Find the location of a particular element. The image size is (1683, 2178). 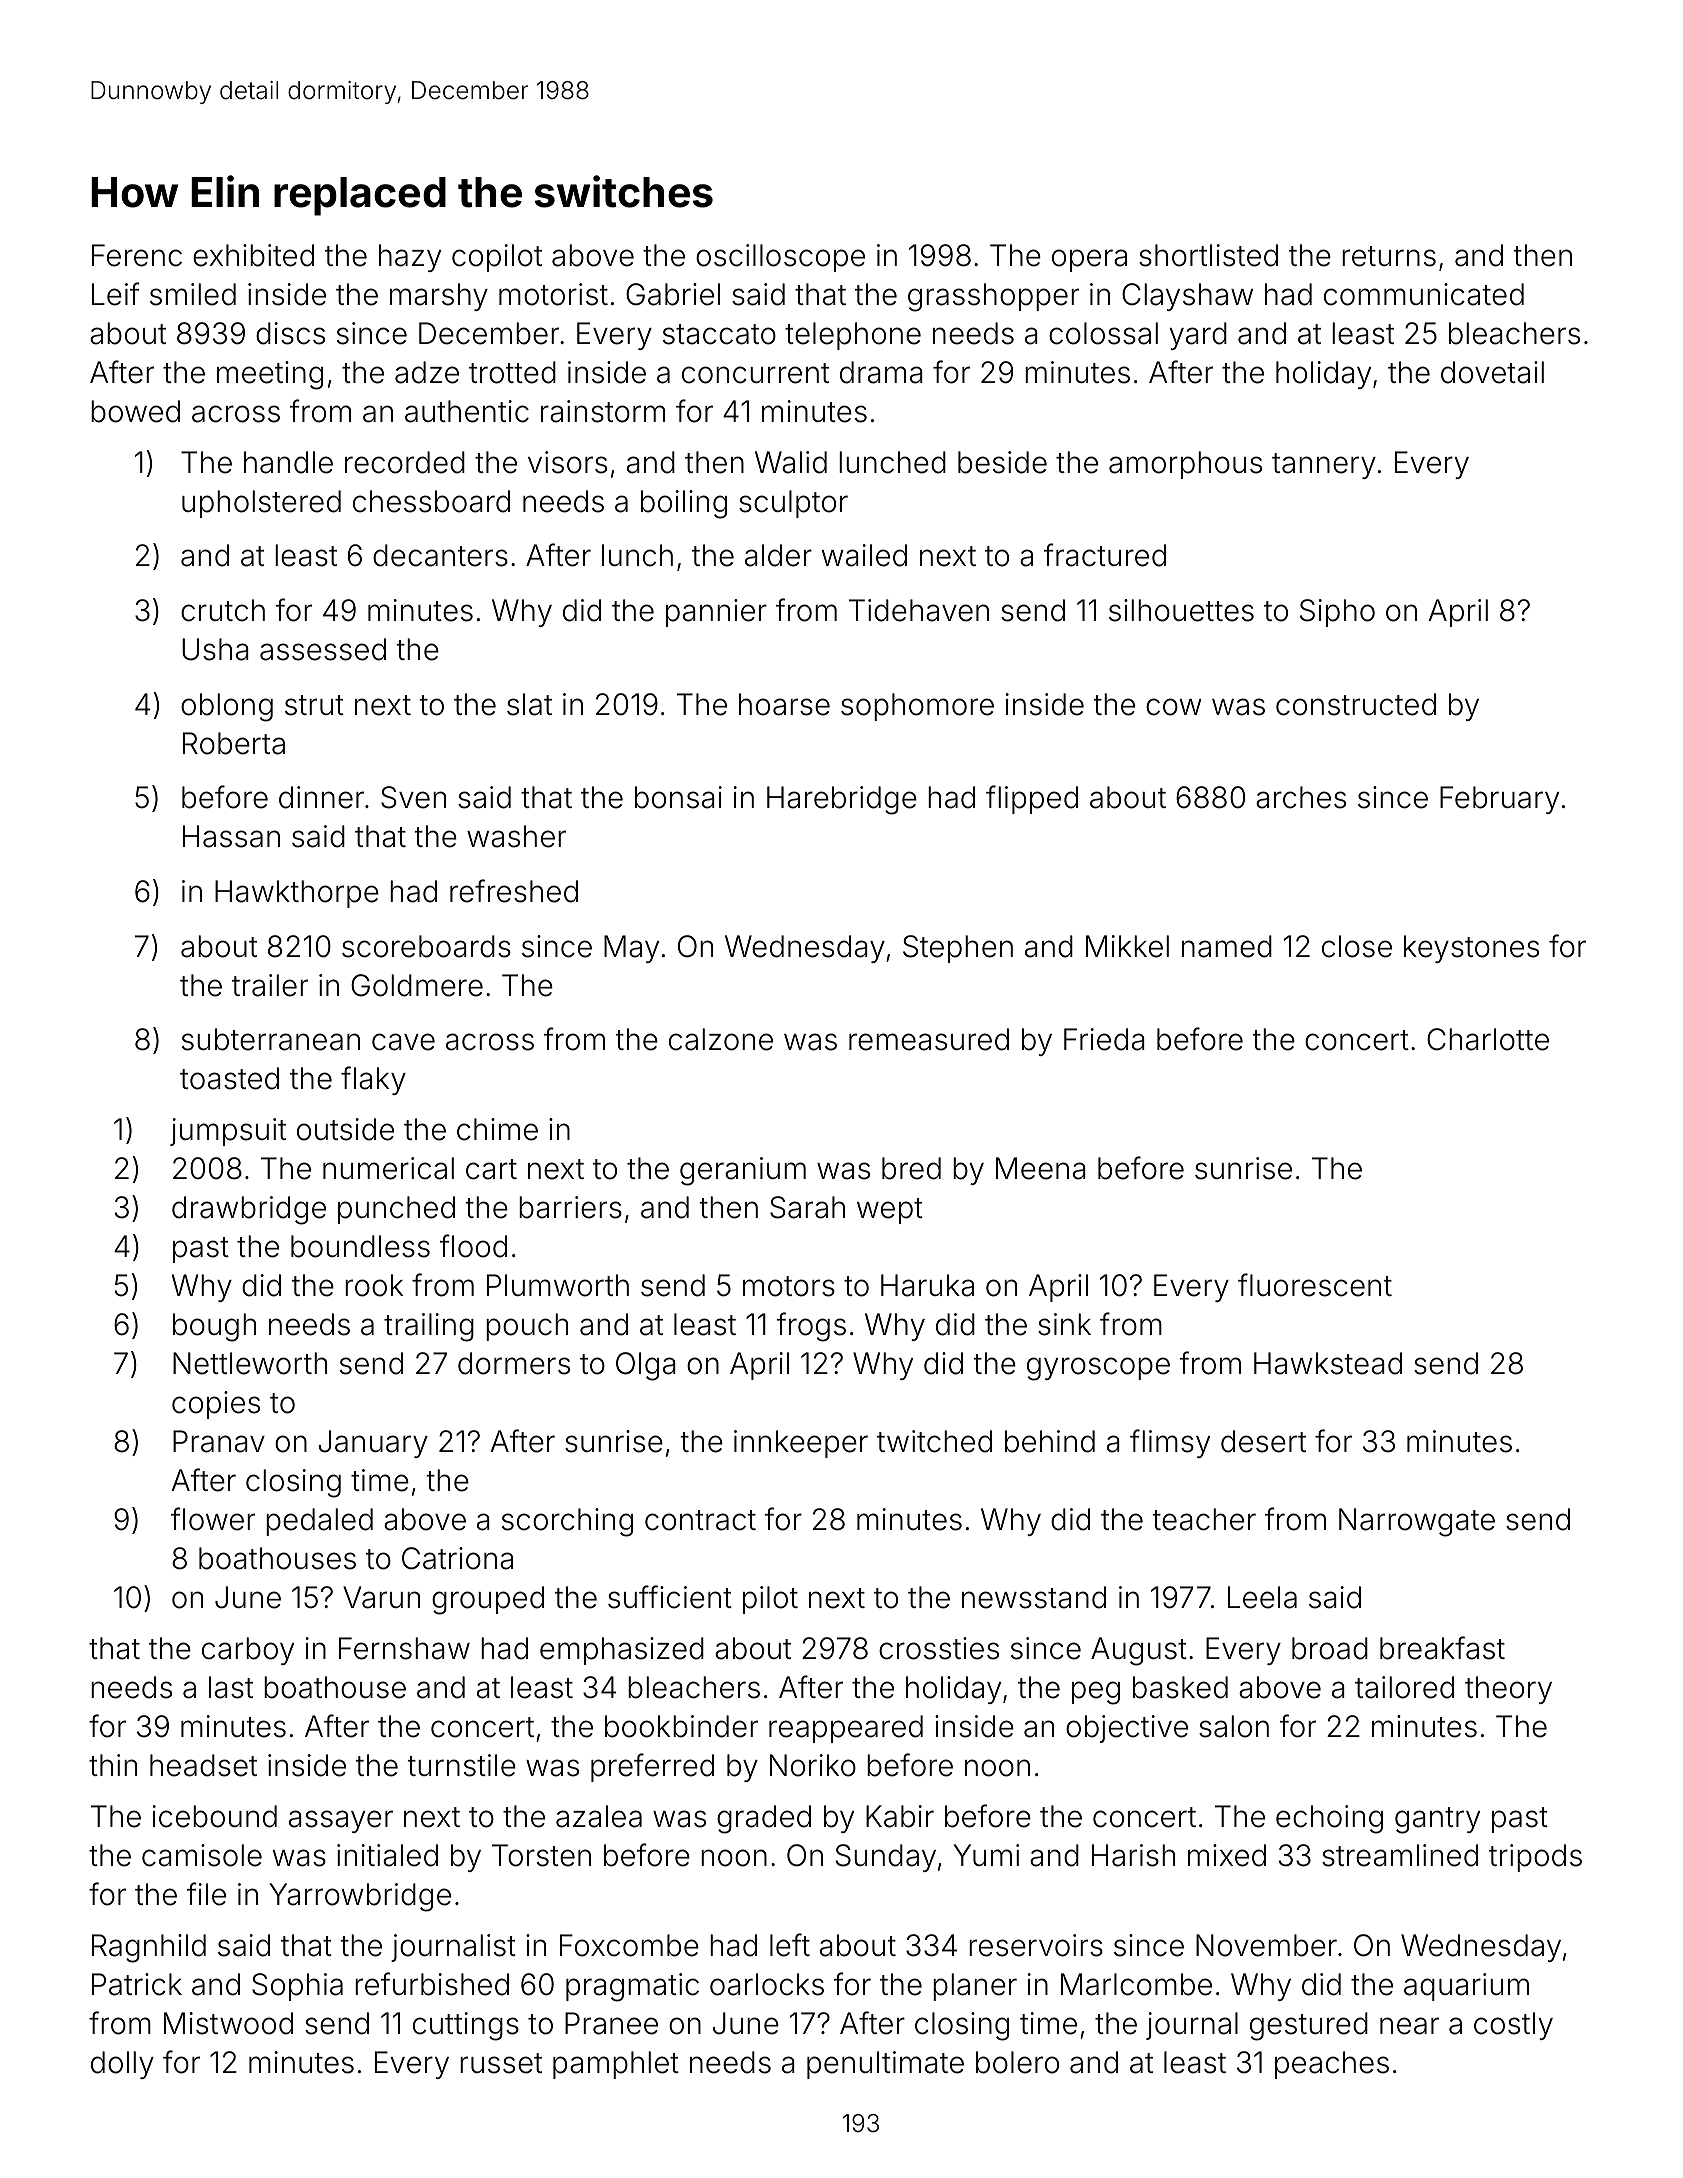

sophomore is located at coordinates (917, 707).
